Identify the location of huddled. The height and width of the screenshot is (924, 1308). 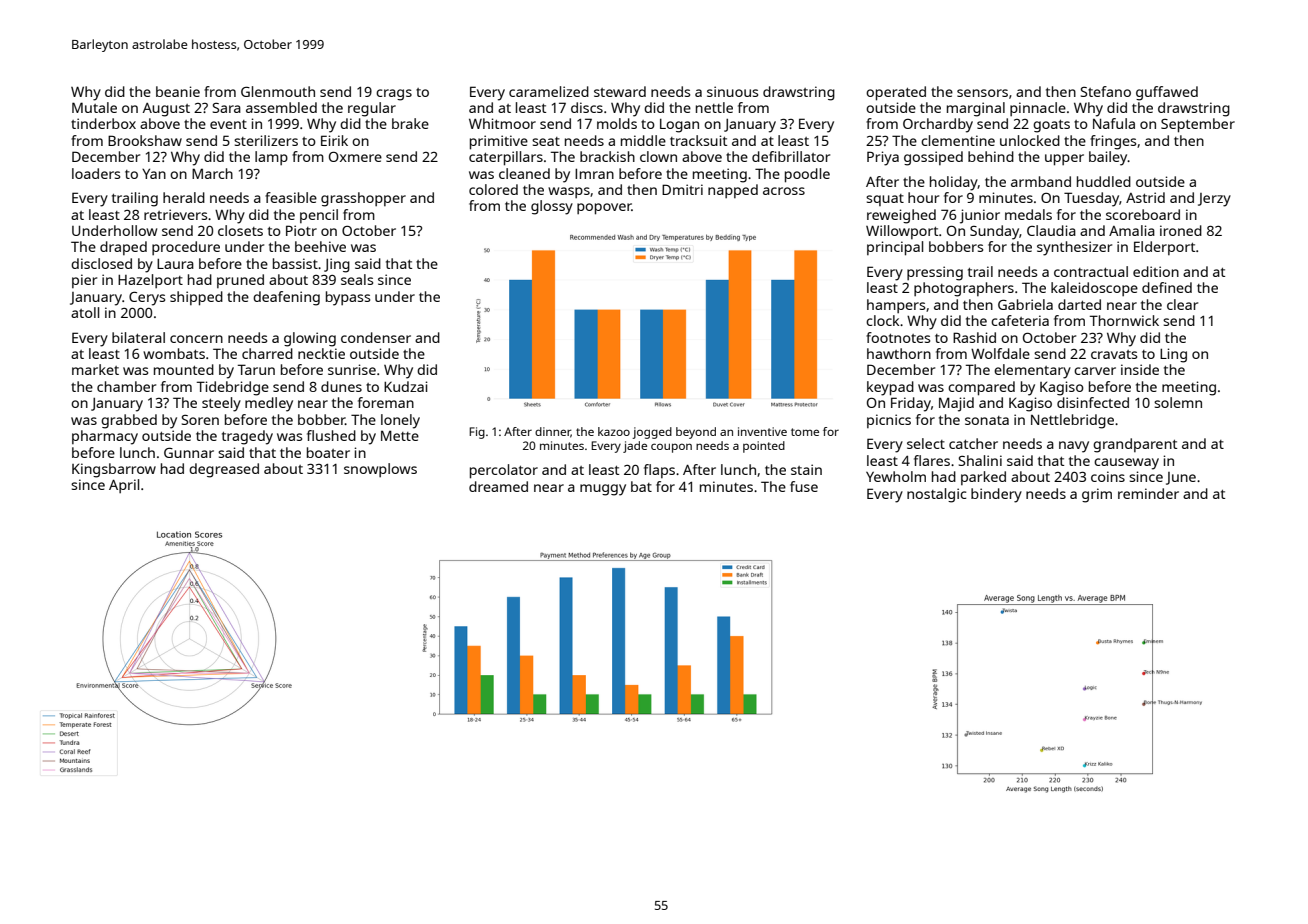
(1104, 181).
